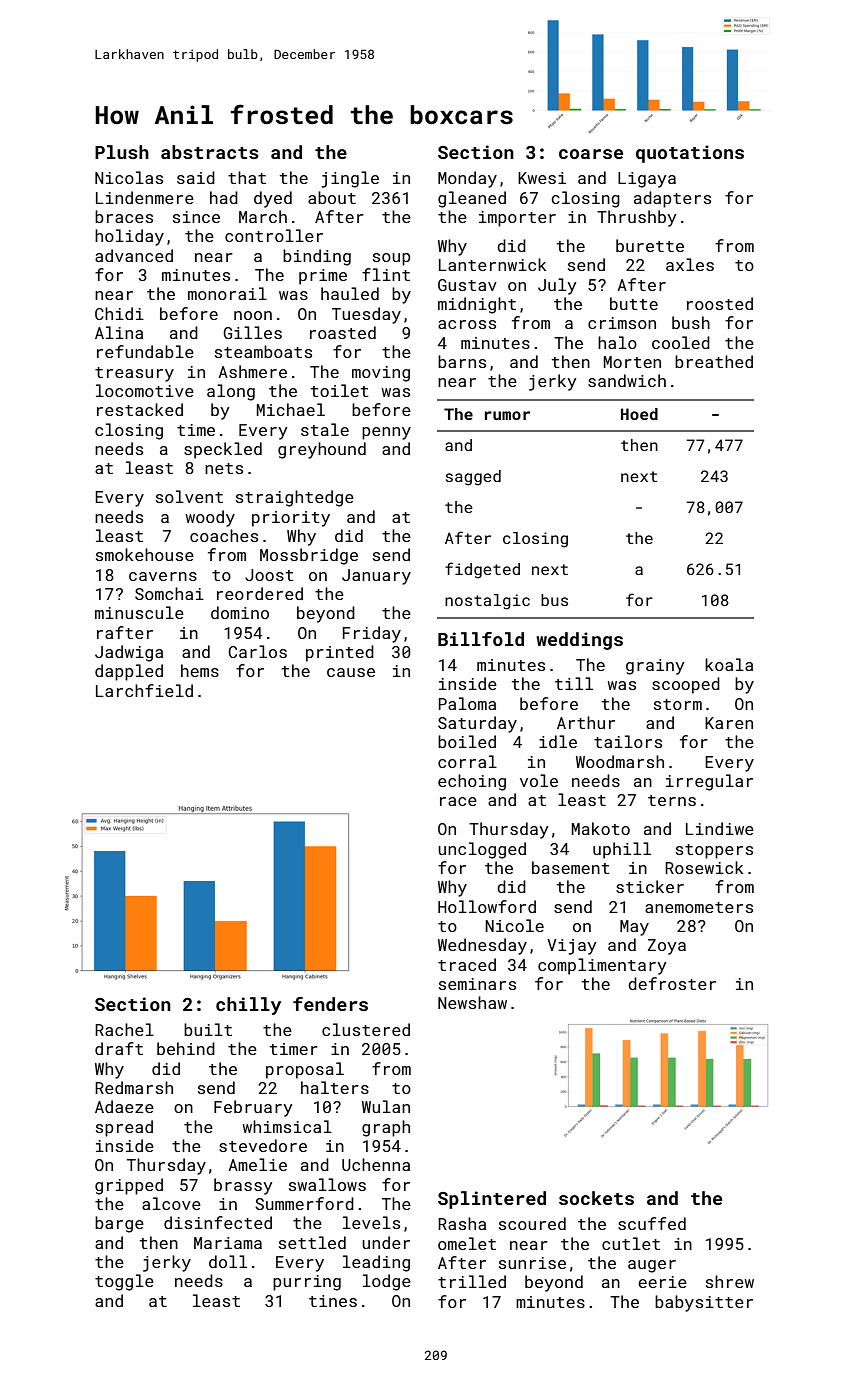 This image has height=1400, width=849. What do you see at coordinates (119, 1224) in the image?
I see `barge` at bounding box center [119, 1224].
